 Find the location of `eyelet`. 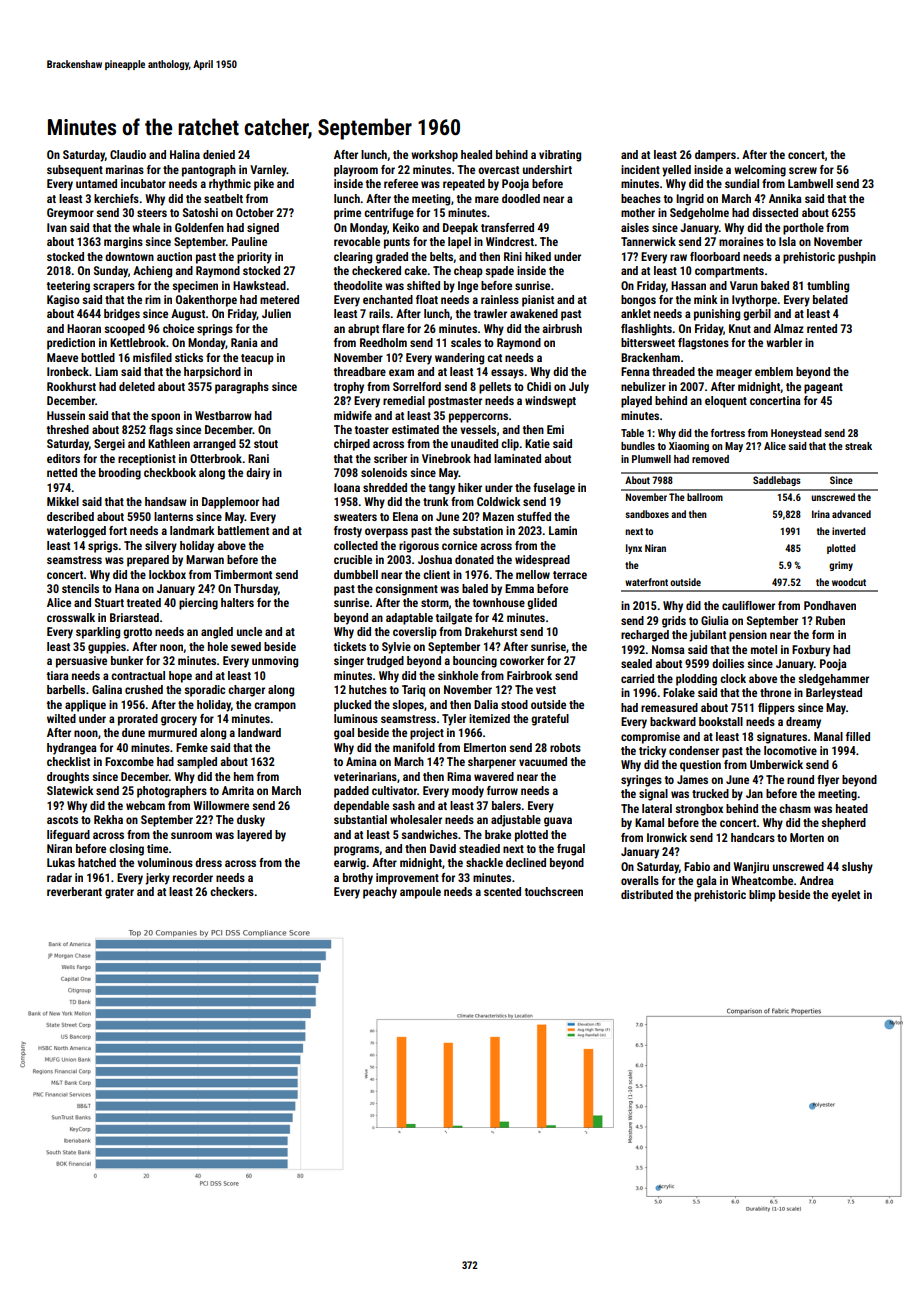

eyelet is located at coordinates (845, 896).
